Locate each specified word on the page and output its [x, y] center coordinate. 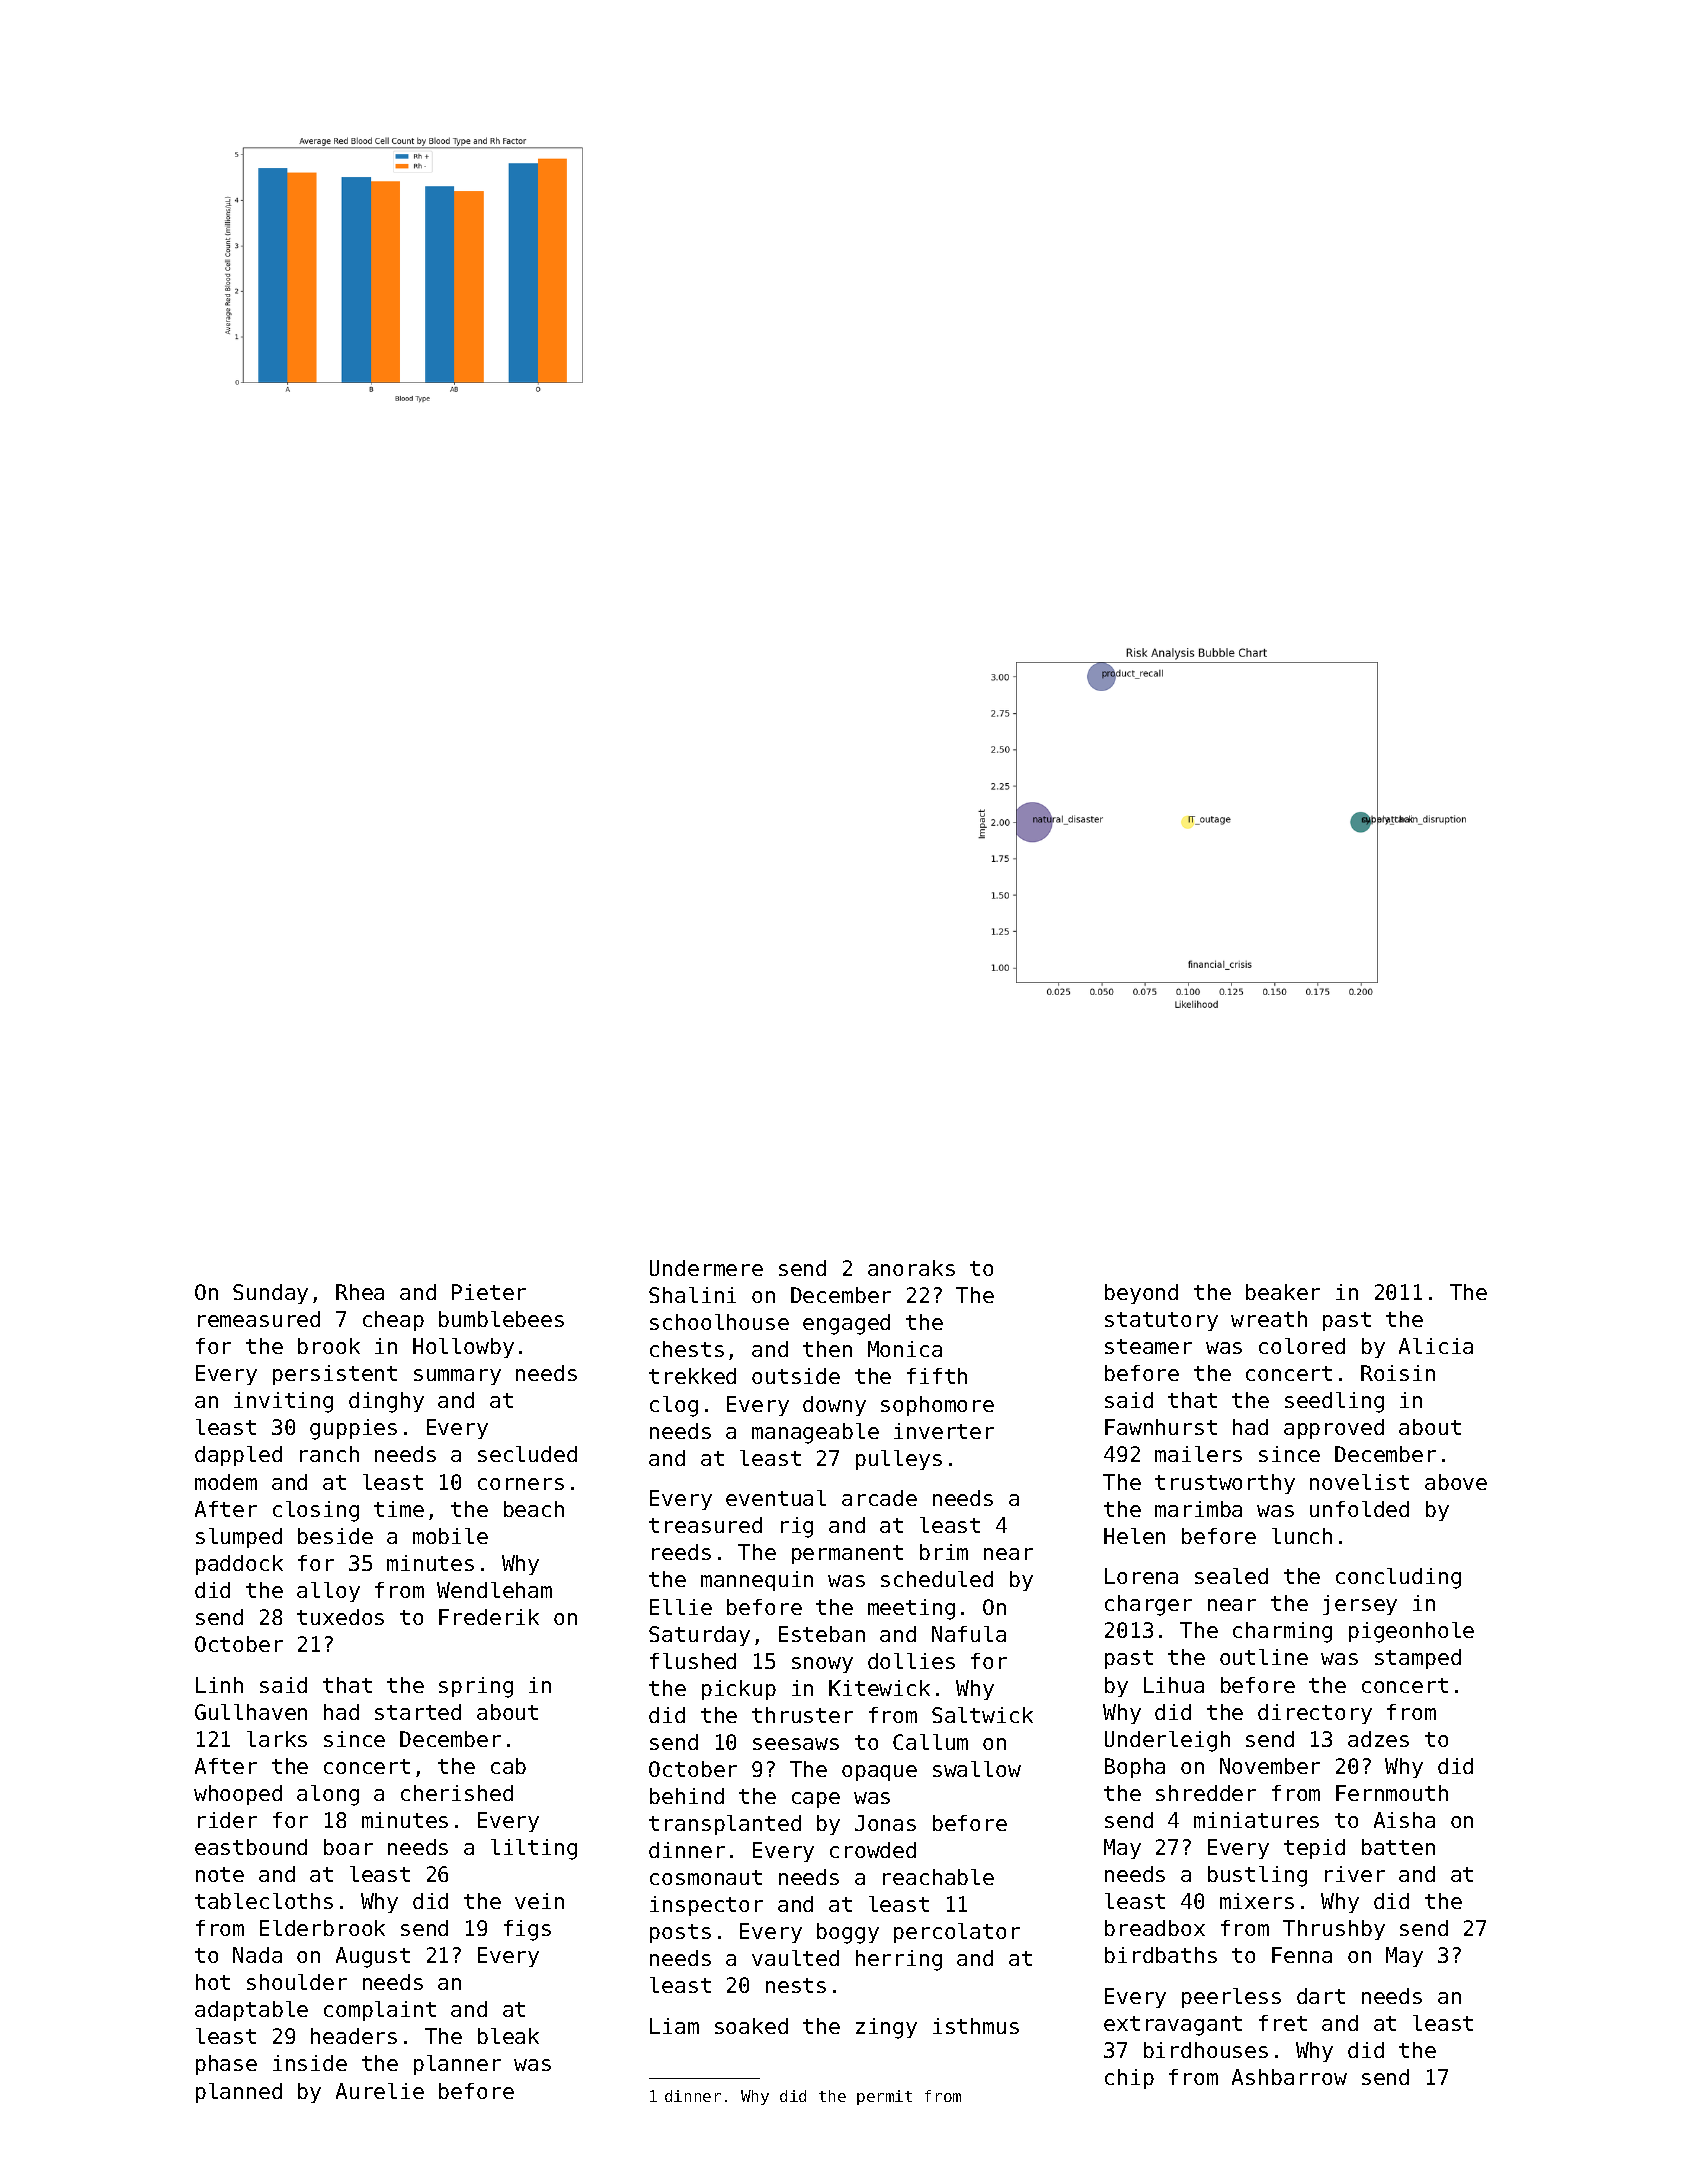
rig [797, 1527]
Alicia [1436, 1346]
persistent [335, 1375]
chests [687, 1349]
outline [1264, 1657]
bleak [508, 2036]
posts [680, 1933]
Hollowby [463, 1348]
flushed [693, 1661]
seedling [1334, 1402]
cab [508, 1766]
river [1355, 1874]
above [1456, 1482]
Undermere [706, 1268]
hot [213, 1982]
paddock [239, 1565]
